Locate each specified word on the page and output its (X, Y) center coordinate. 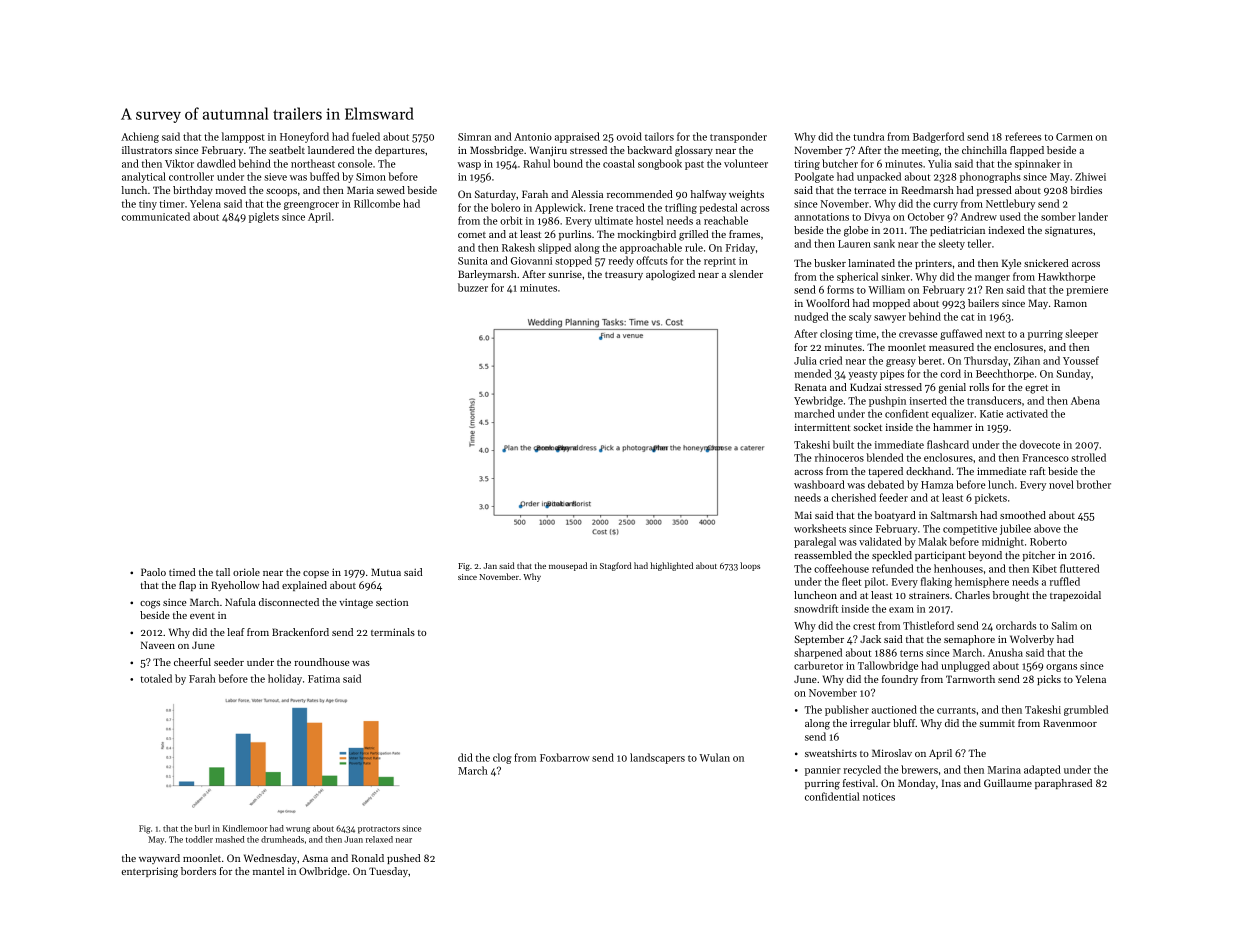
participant (940, 556)
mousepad (568, 566)
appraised (577, 137)
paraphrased (1063, 784)
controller (191, 176)
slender (746, 274)
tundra (868, 136)
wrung (298, 830)
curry (945, 206)
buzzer (473, 287)
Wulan (714, 757)
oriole (246, 572)
